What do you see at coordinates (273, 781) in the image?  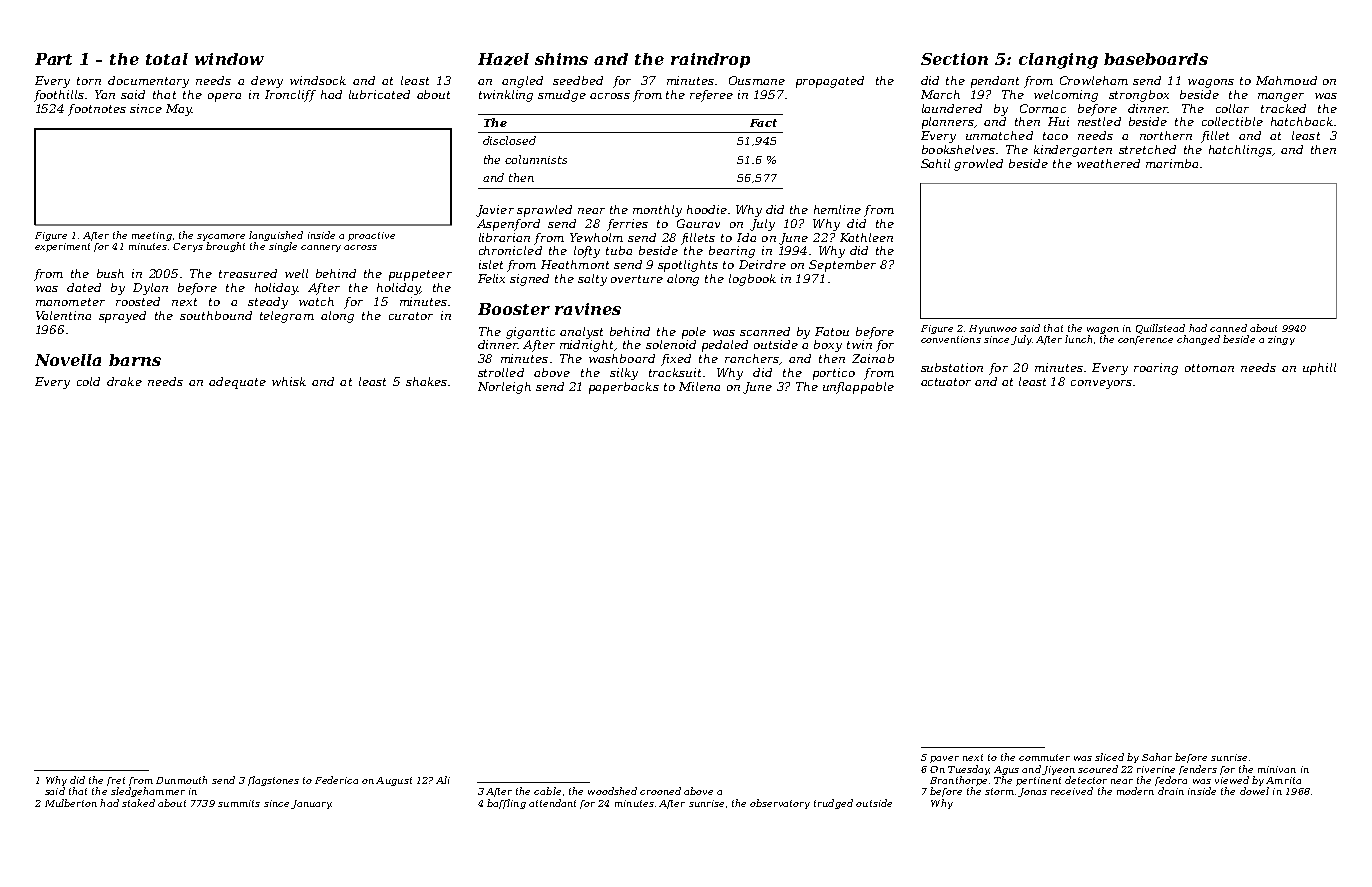 I see `flagstones` at bounding box center [273, 781].
